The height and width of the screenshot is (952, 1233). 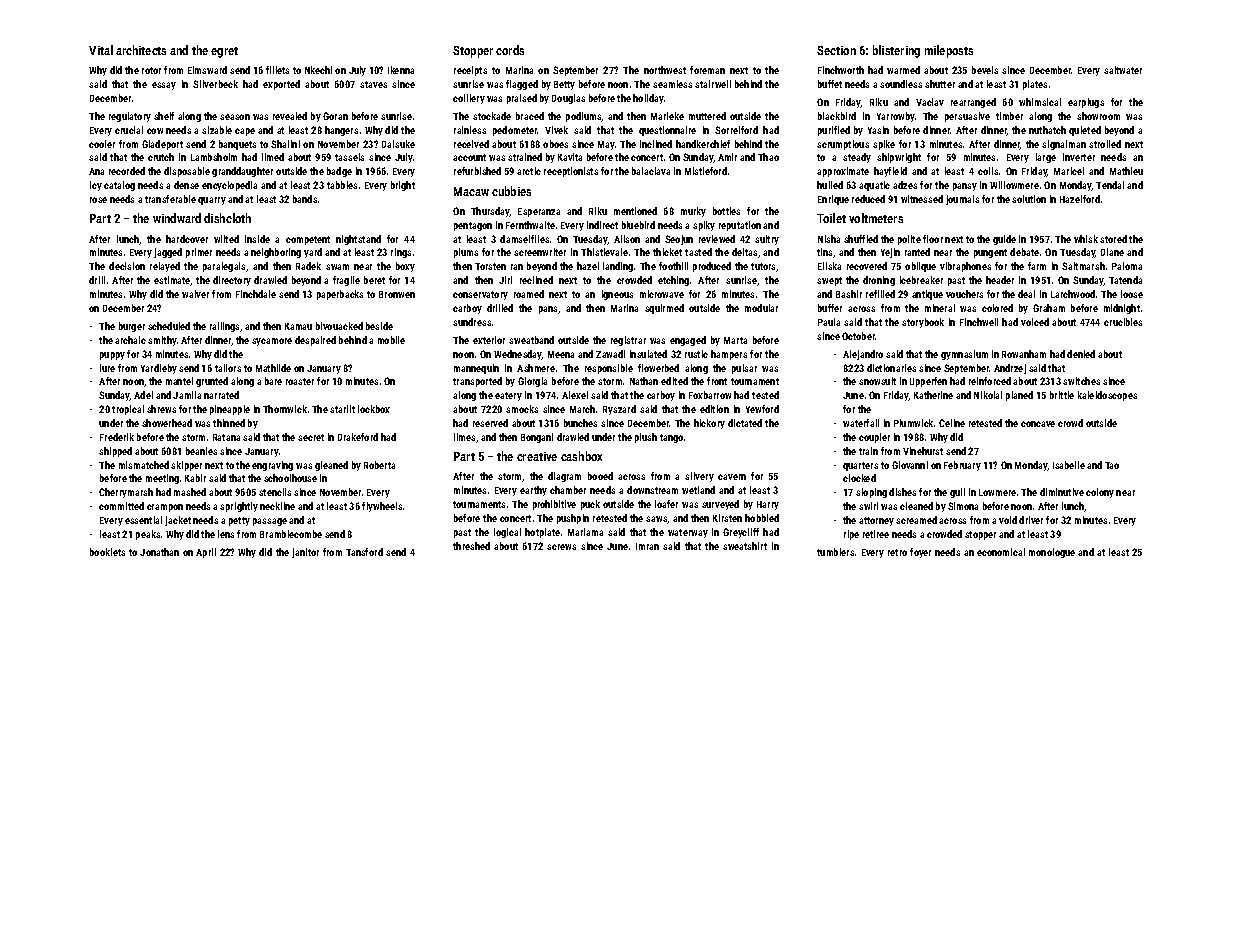 What do you see at coordinates (169, 326) in the screenshot?
I see `scheduled` at bounding box center [169, 326].
